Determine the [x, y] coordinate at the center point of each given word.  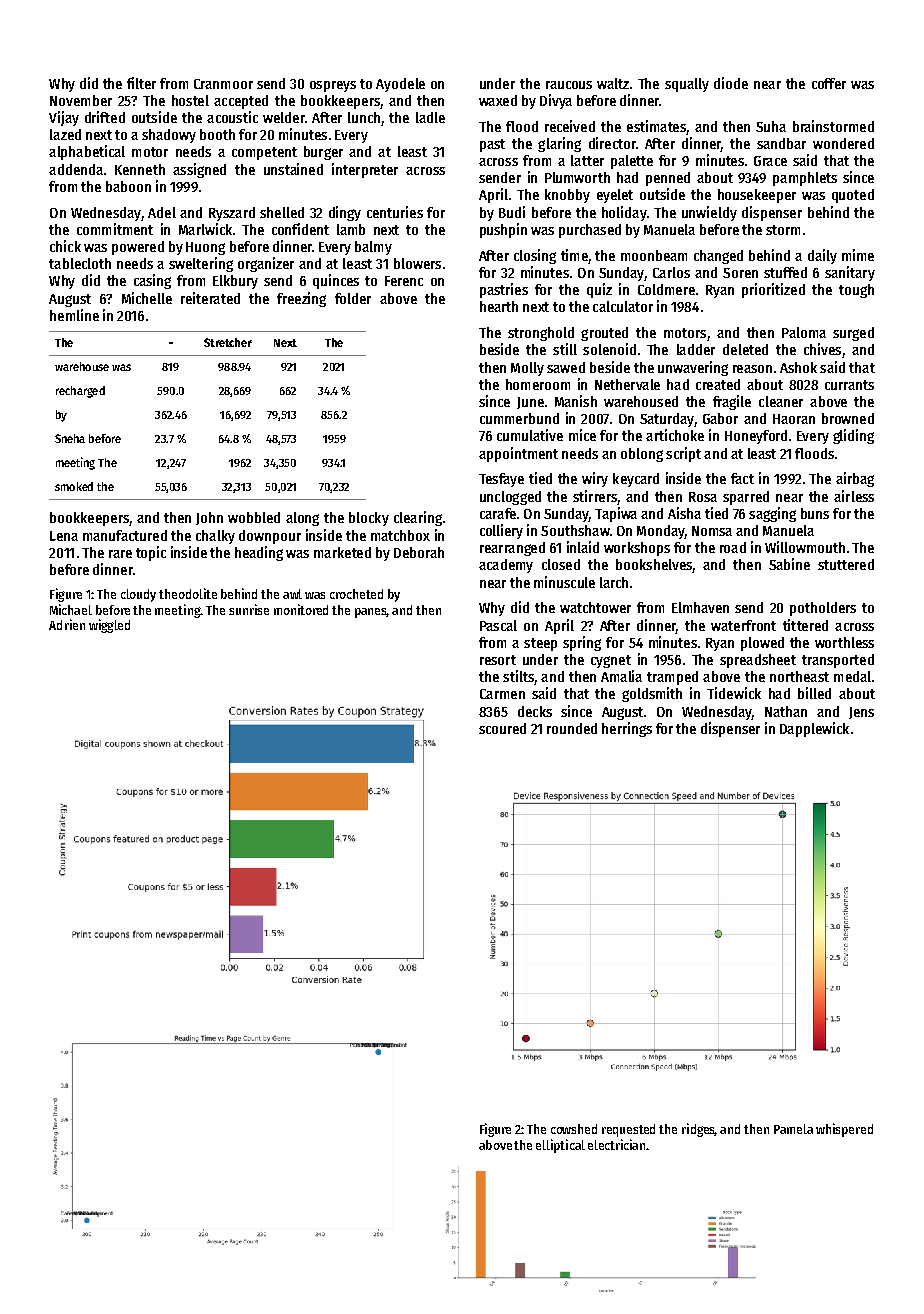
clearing [418, 518]
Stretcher [228, 342]
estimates [656, 126]
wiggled [109, 626]
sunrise [249, 609]
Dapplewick [814, 729]
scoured [502, 728]
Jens [861, 713]
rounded [572, 728]
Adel [162, 212]
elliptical [560, 1146]
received [570, 126]
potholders [823, 609]
